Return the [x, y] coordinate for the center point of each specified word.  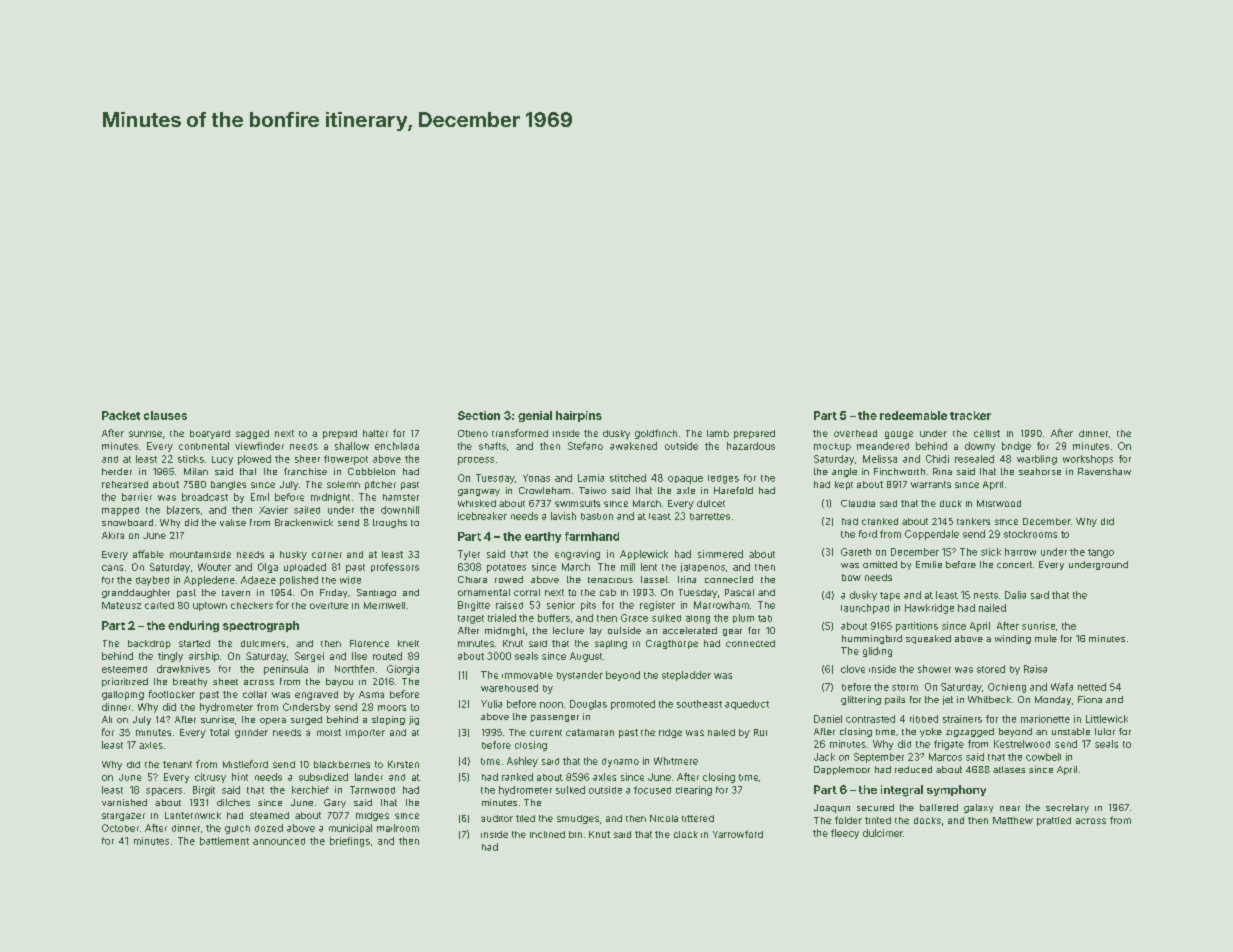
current [546, 733]
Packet [121, 415]
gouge [899, 435]
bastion [597, 516]
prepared [754, 434]
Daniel [828, 719]
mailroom [398, 828]
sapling [611, 644]
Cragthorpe [672, 644]
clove [853, 669]
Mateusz [121, 605]
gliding [877, 652]
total [219, 732]
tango [1101, 553]
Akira [113, 535]
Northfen [354, 669]
